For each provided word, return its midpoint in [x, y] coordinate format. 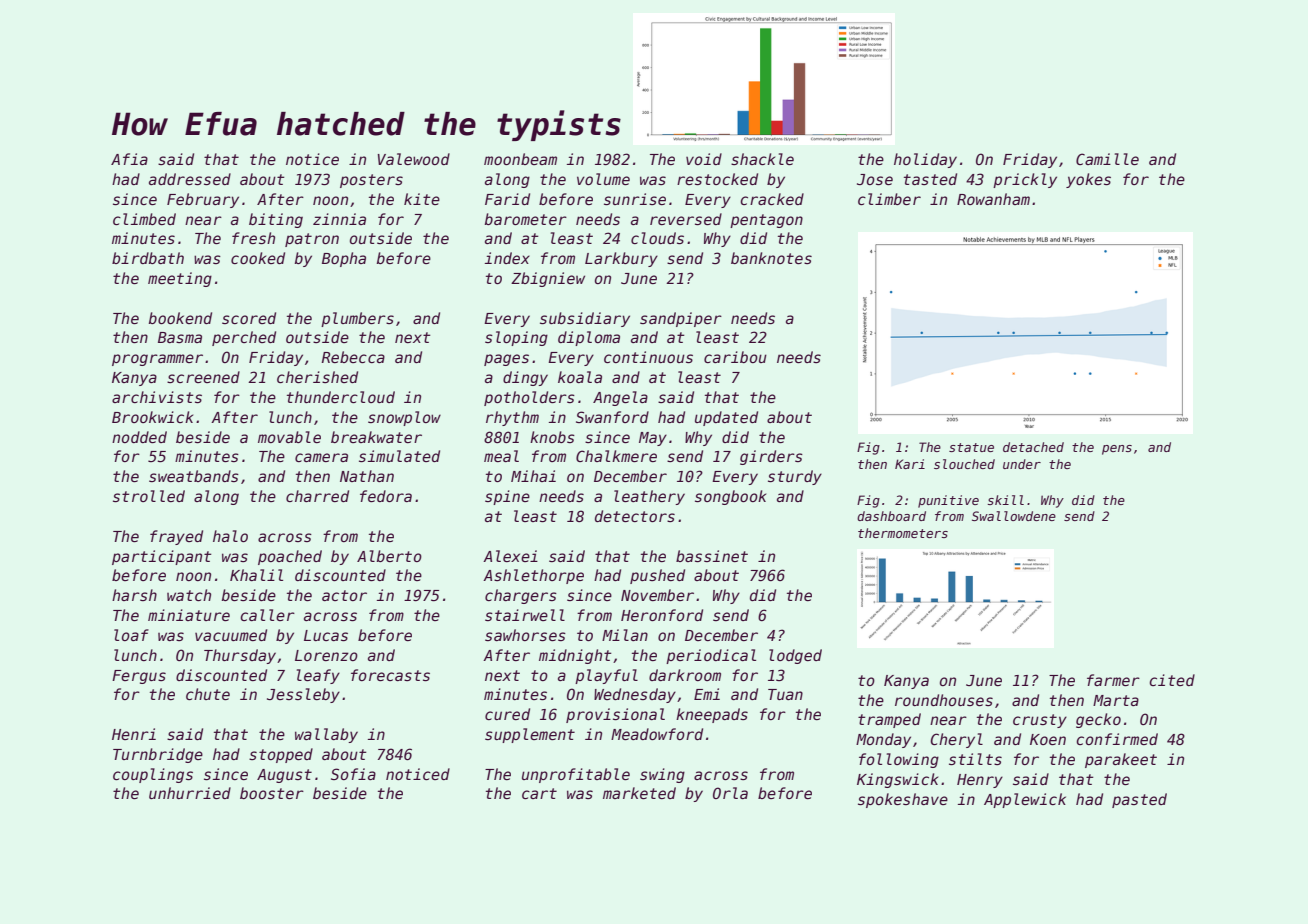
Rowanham [993, 199]
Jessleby [303, 695]
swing [662, 775]
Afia [129, 159]
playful [606, 676]
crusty [1040, 721]
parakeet [1121, 760]
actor [344, 595]
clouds [657, 238]
